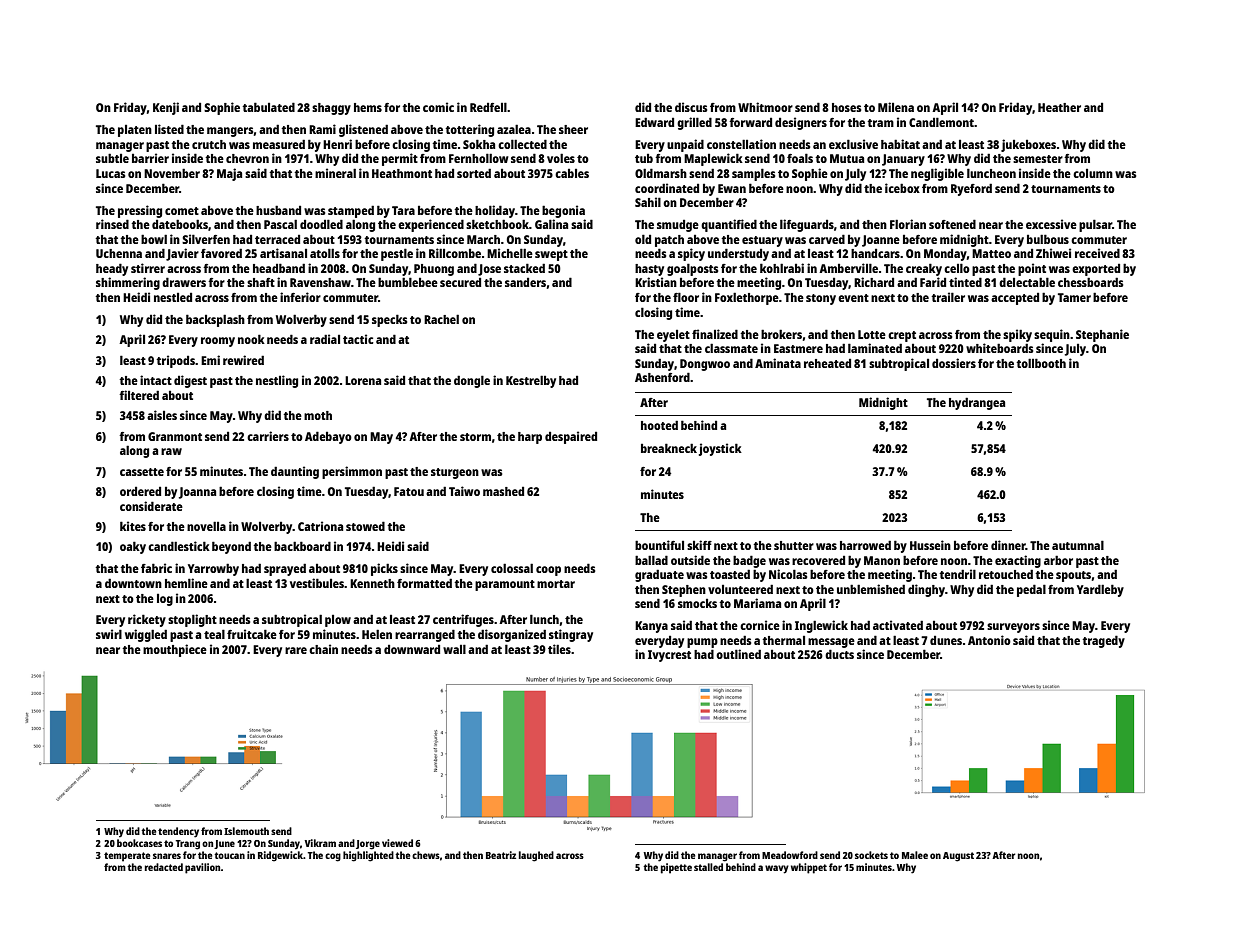 This document has height=952, width=1233. Describe the element at coordinates (331, 109) in the document. I see `shaggy` at that location.
